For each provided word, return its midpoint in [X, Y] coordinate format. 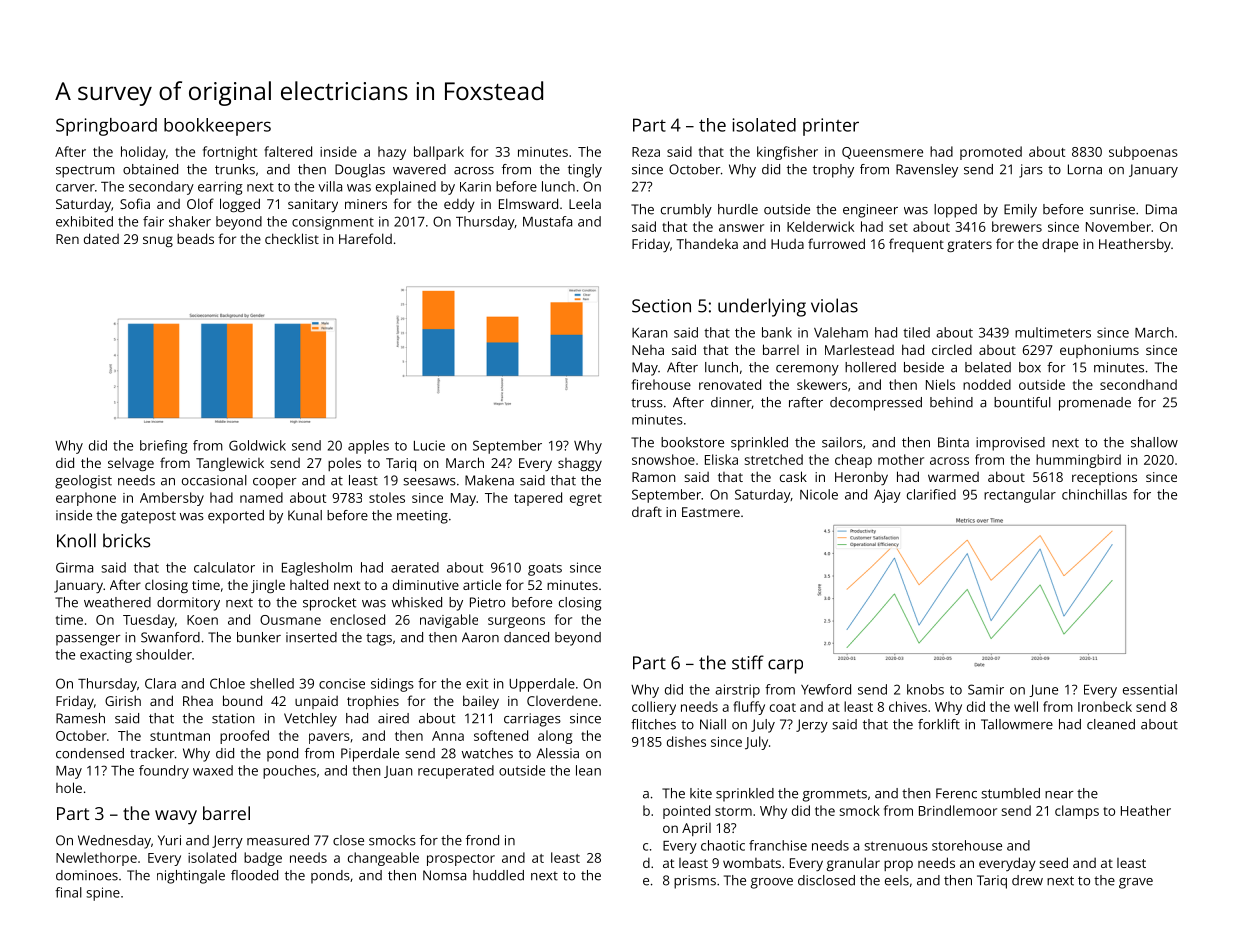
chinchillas [1094, 494]
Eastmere [711, 512]
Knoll [76, 540]
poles [344, 464]
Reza [646, 152]
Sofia [135, 203]
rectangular [1020, 496]
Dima [1161, 209]
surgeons [516, 622]
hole [69, 787]
